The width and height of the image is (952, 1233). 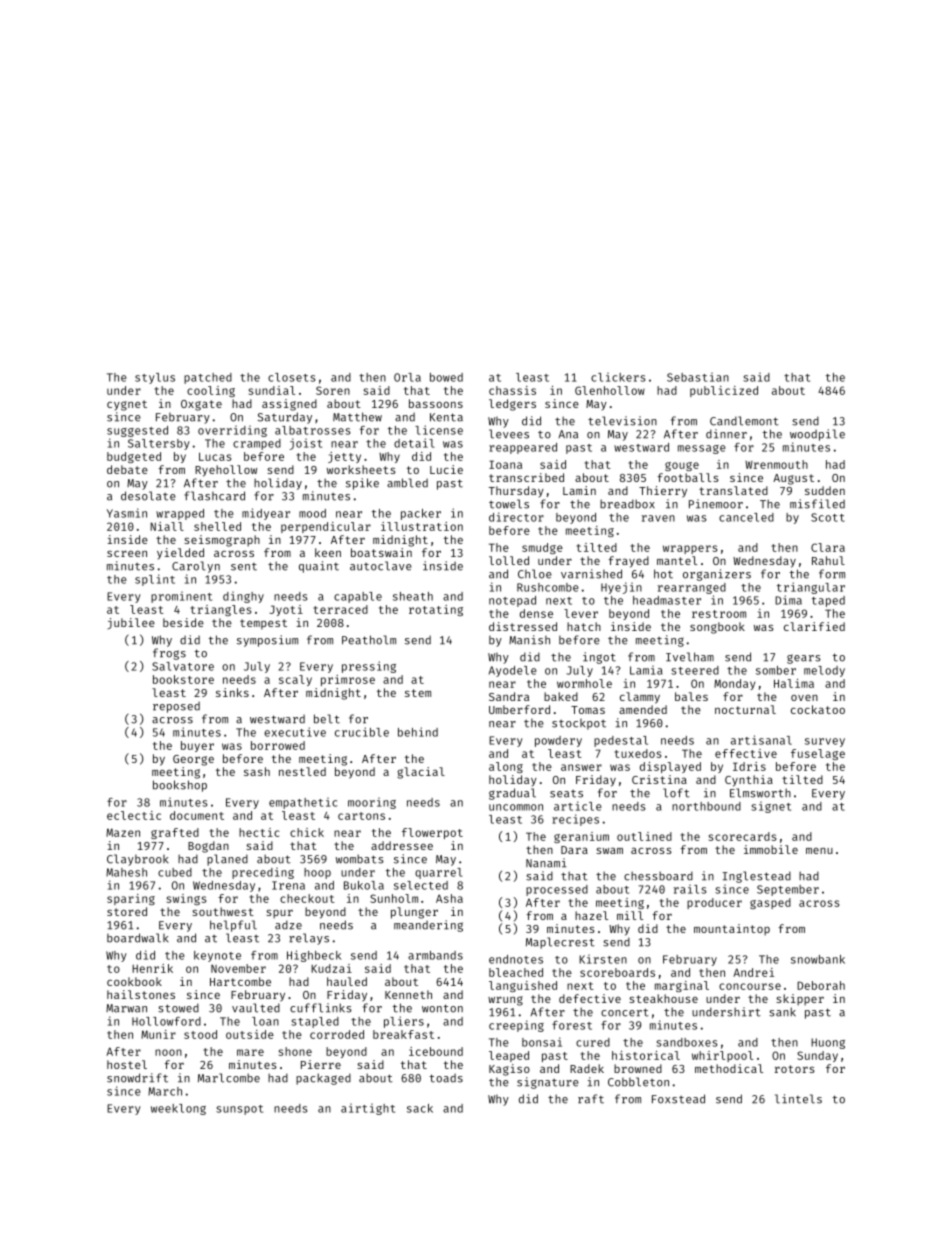 What do you see at coordinates (126, 1008) in the image?
I see `Marwan` at bounding box center [126, 1008].
